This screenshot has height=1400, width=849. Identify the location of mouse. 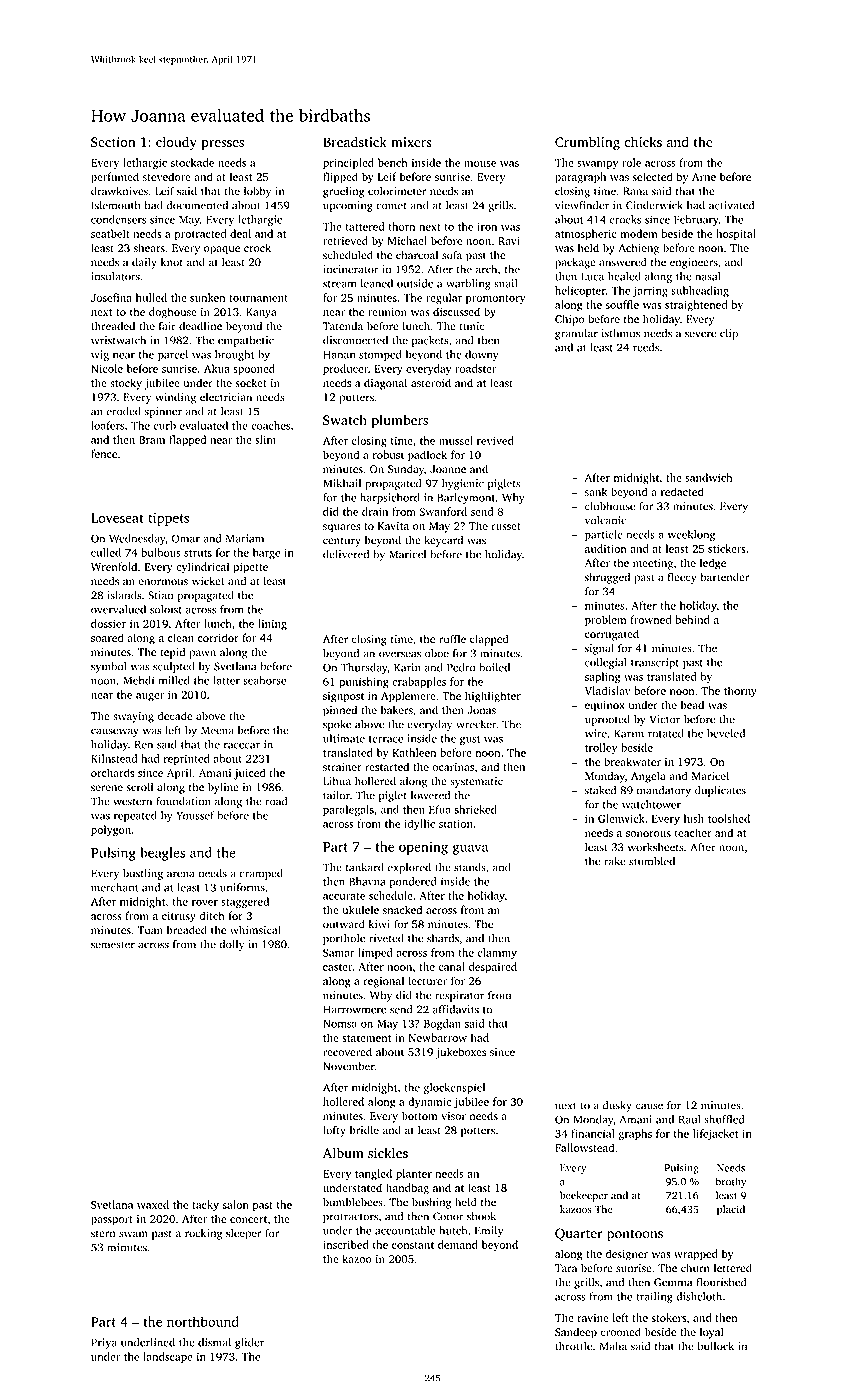
(480, 164).
